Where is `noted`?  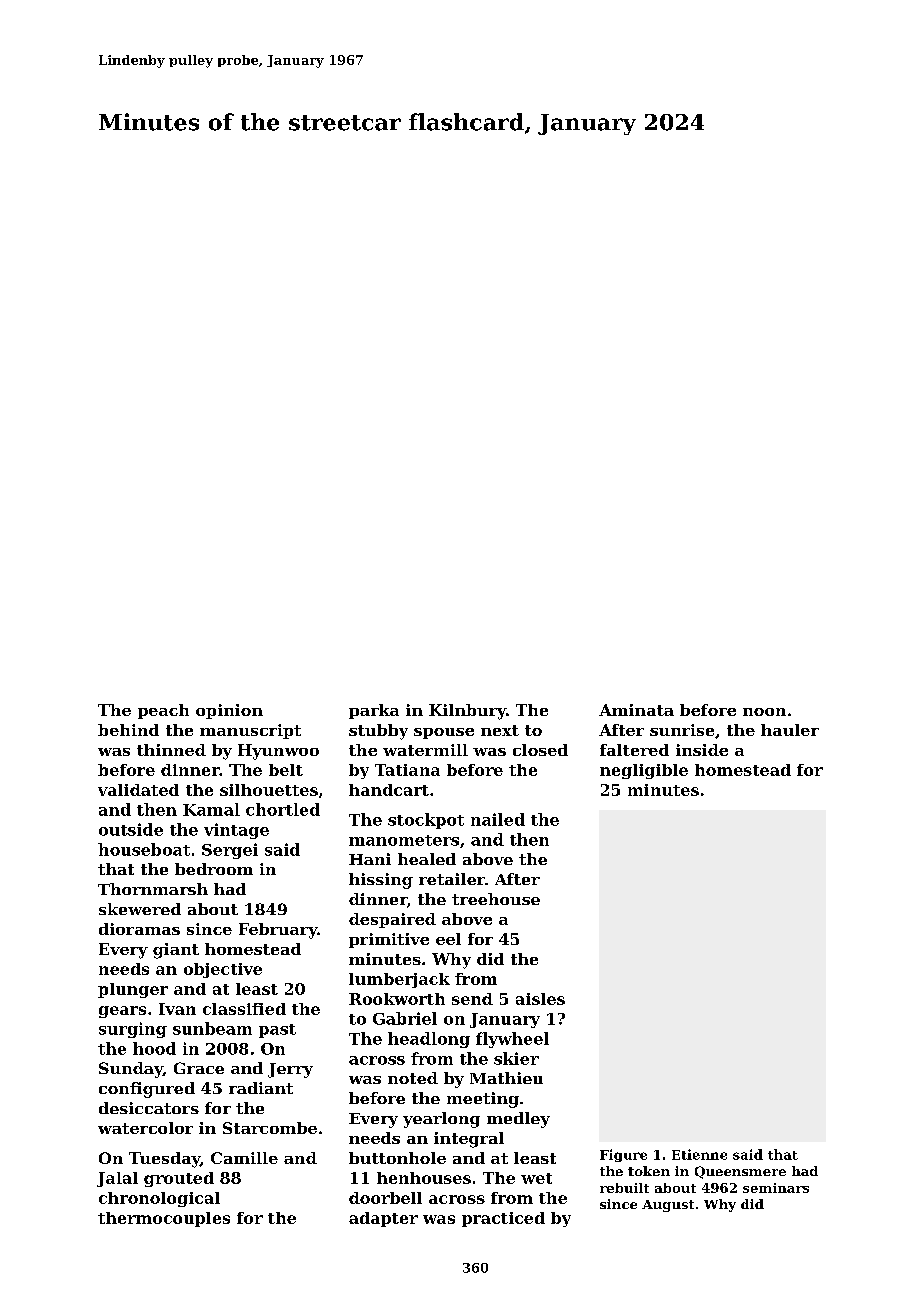
noted is located at coordinates (413, 1078).
